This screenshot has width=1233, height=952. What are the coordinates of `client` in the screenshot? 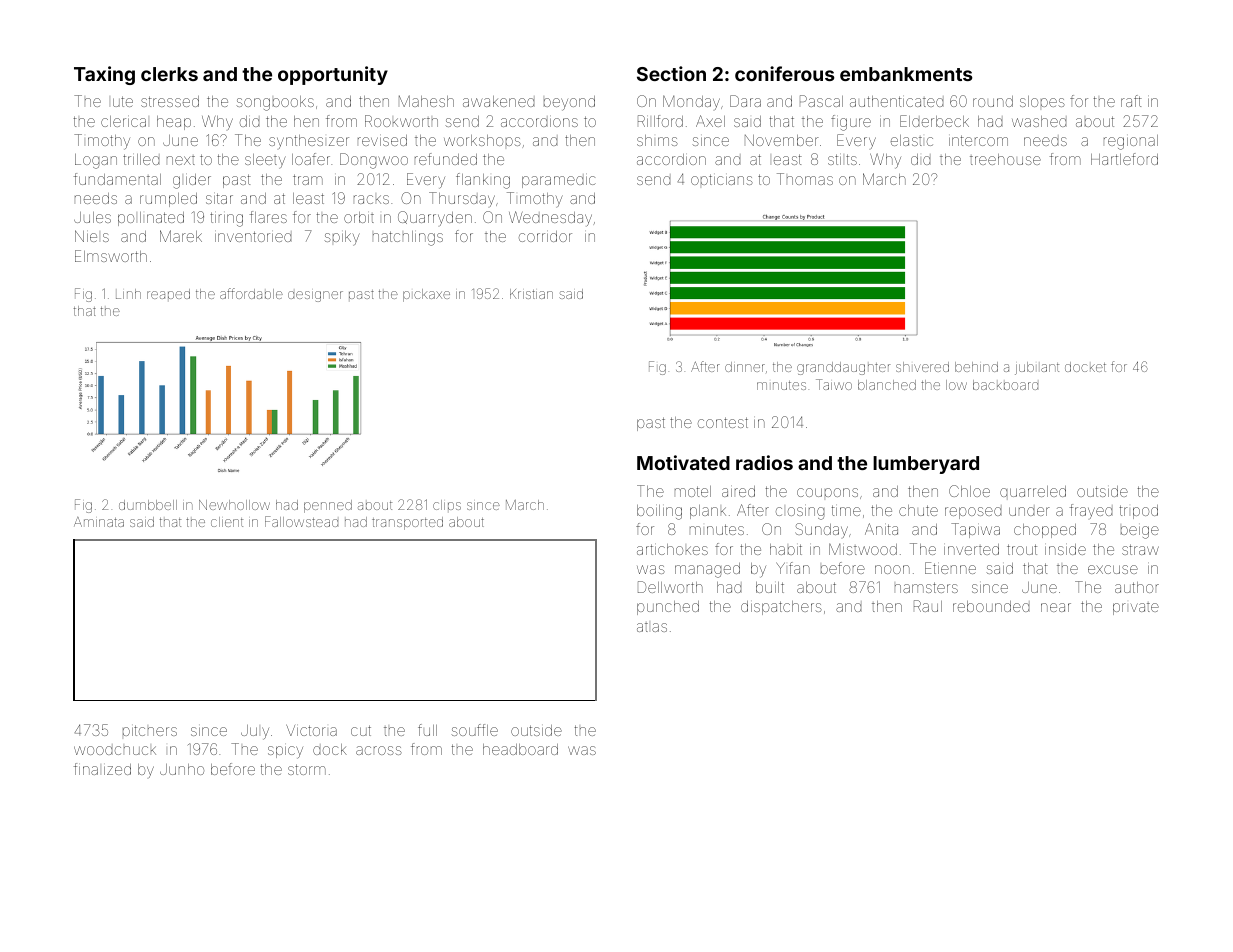 It's located at (227, 522).
